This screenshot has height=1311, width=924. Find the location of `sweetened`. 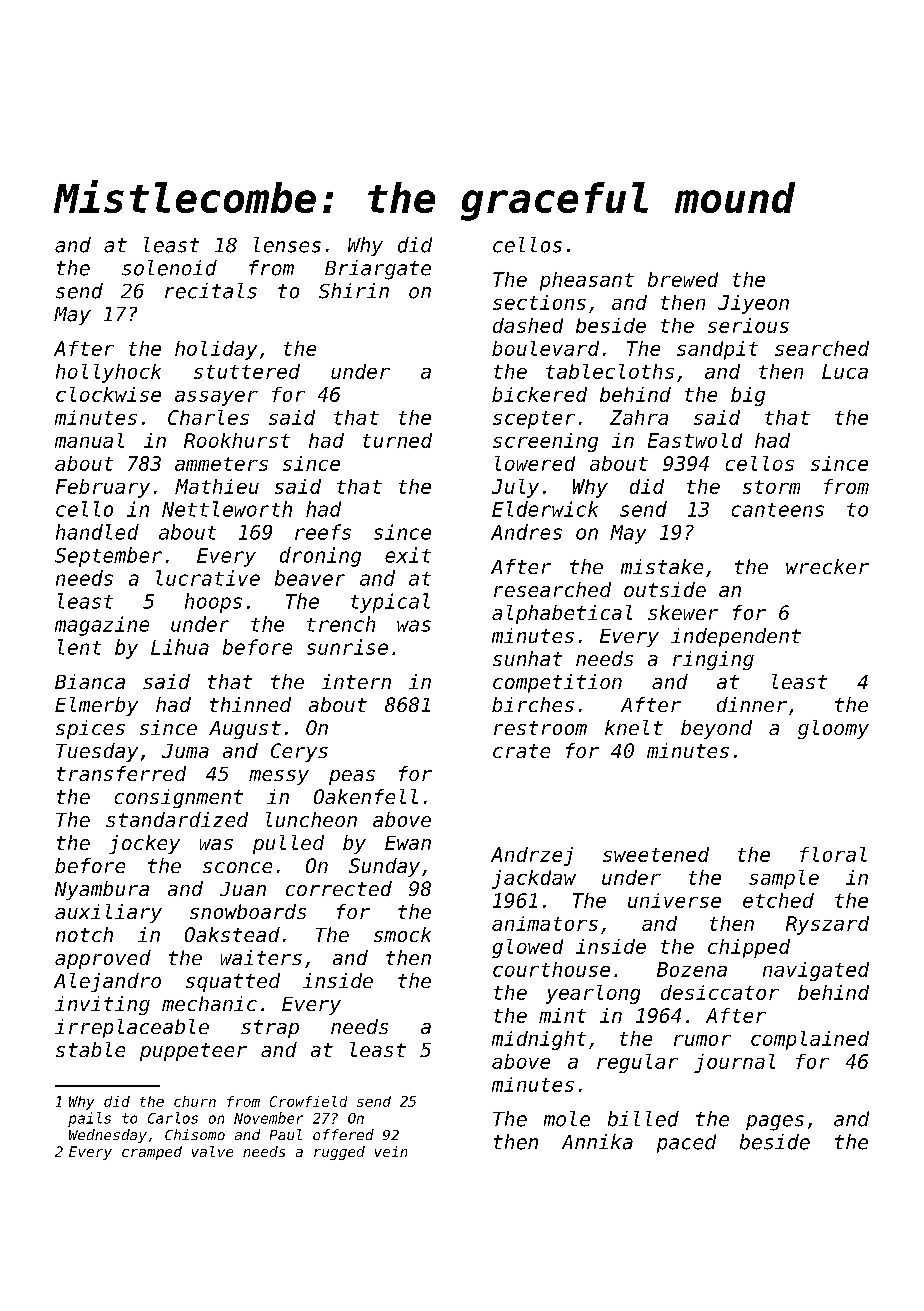

sweetened is located at coordinates (656, 854).
